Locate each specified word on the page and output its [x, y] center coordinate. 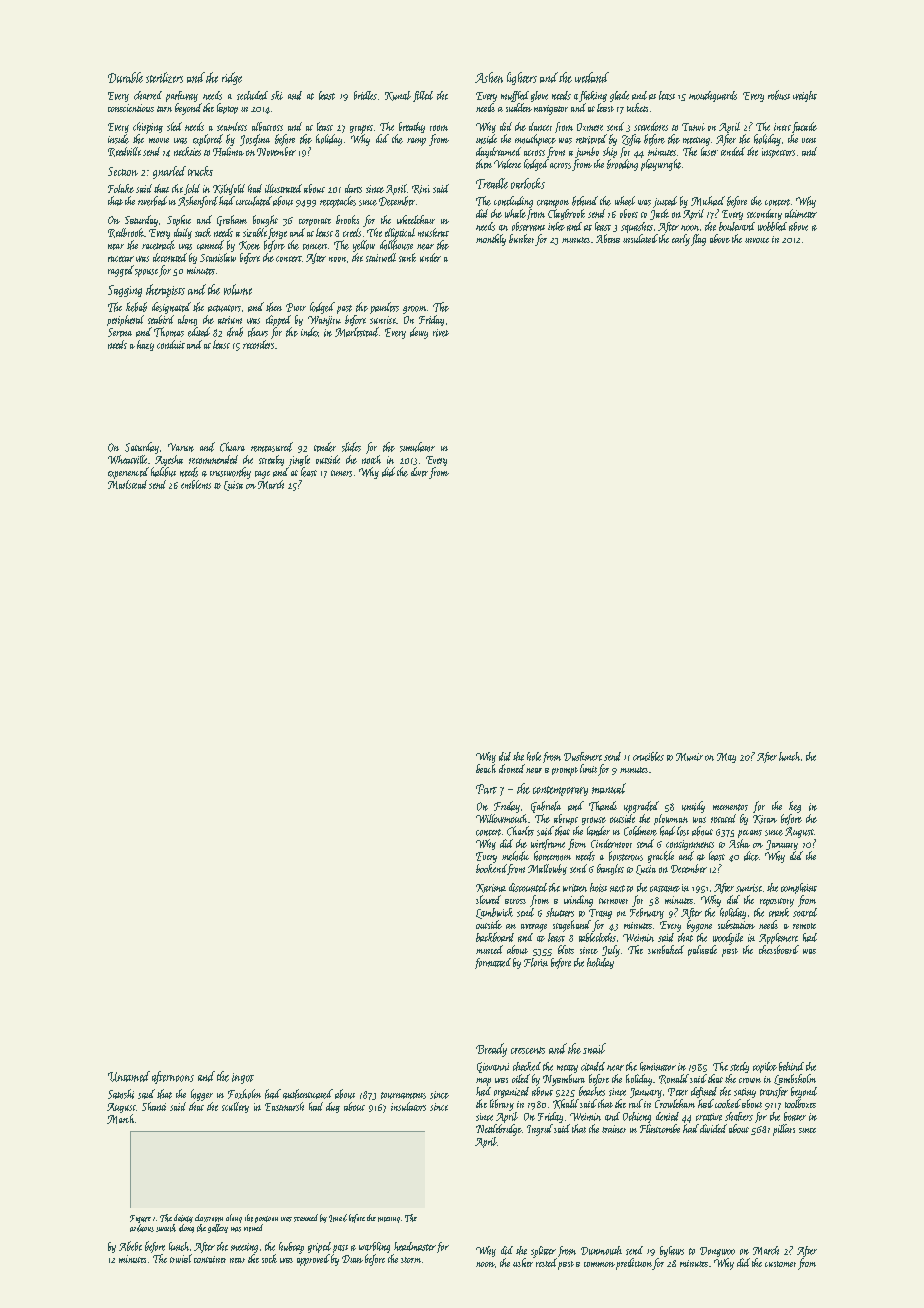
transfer [774, 1092]
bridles [365, 95]
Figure [140, 1219]
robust [779, 95]
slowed [488, 899]
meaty [567, 1069]
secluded [252, 95]
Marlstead [127, 484]
